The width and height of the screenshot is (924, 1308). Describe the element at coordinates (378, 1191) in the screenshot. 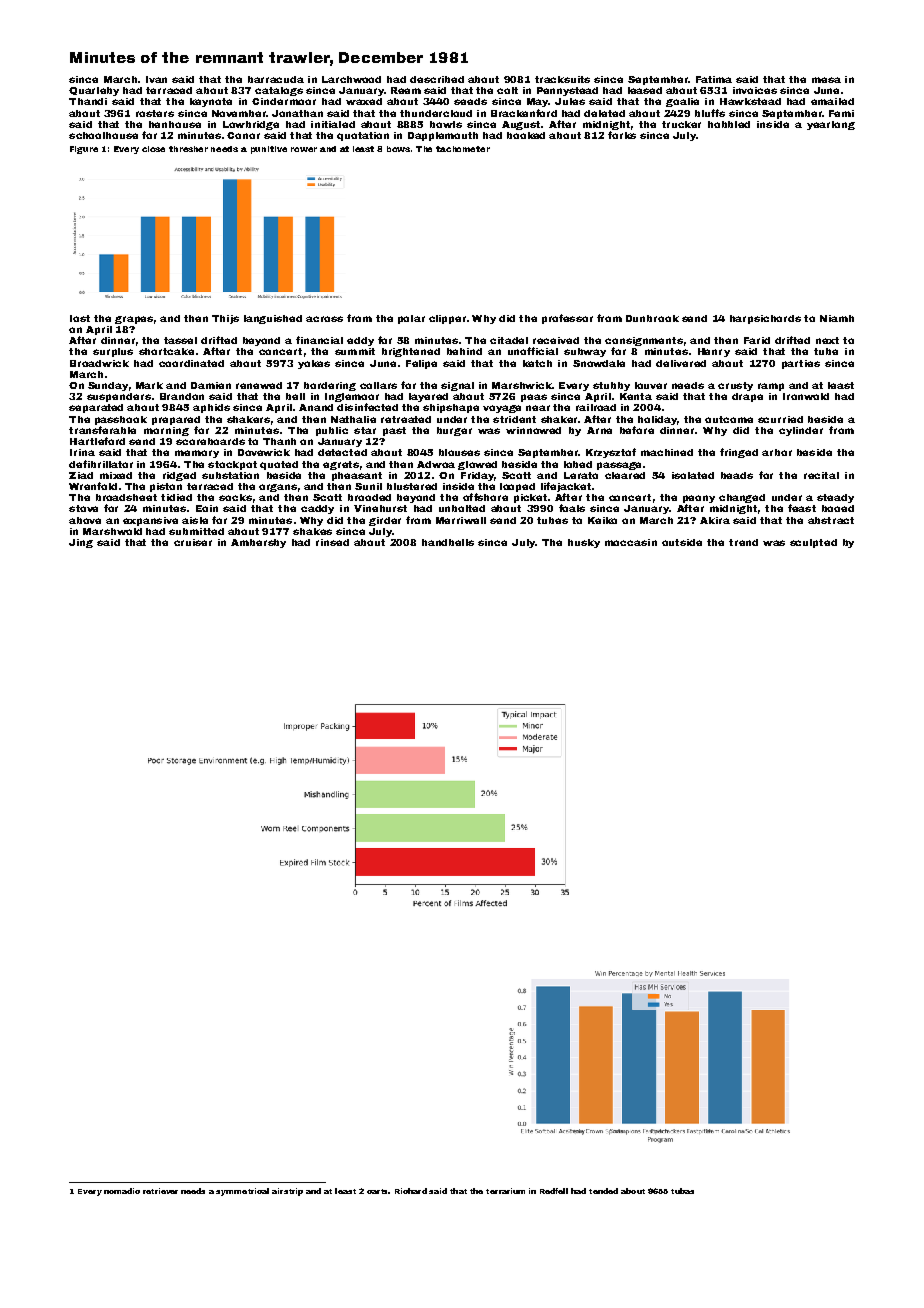

I see `carts` at that location.
